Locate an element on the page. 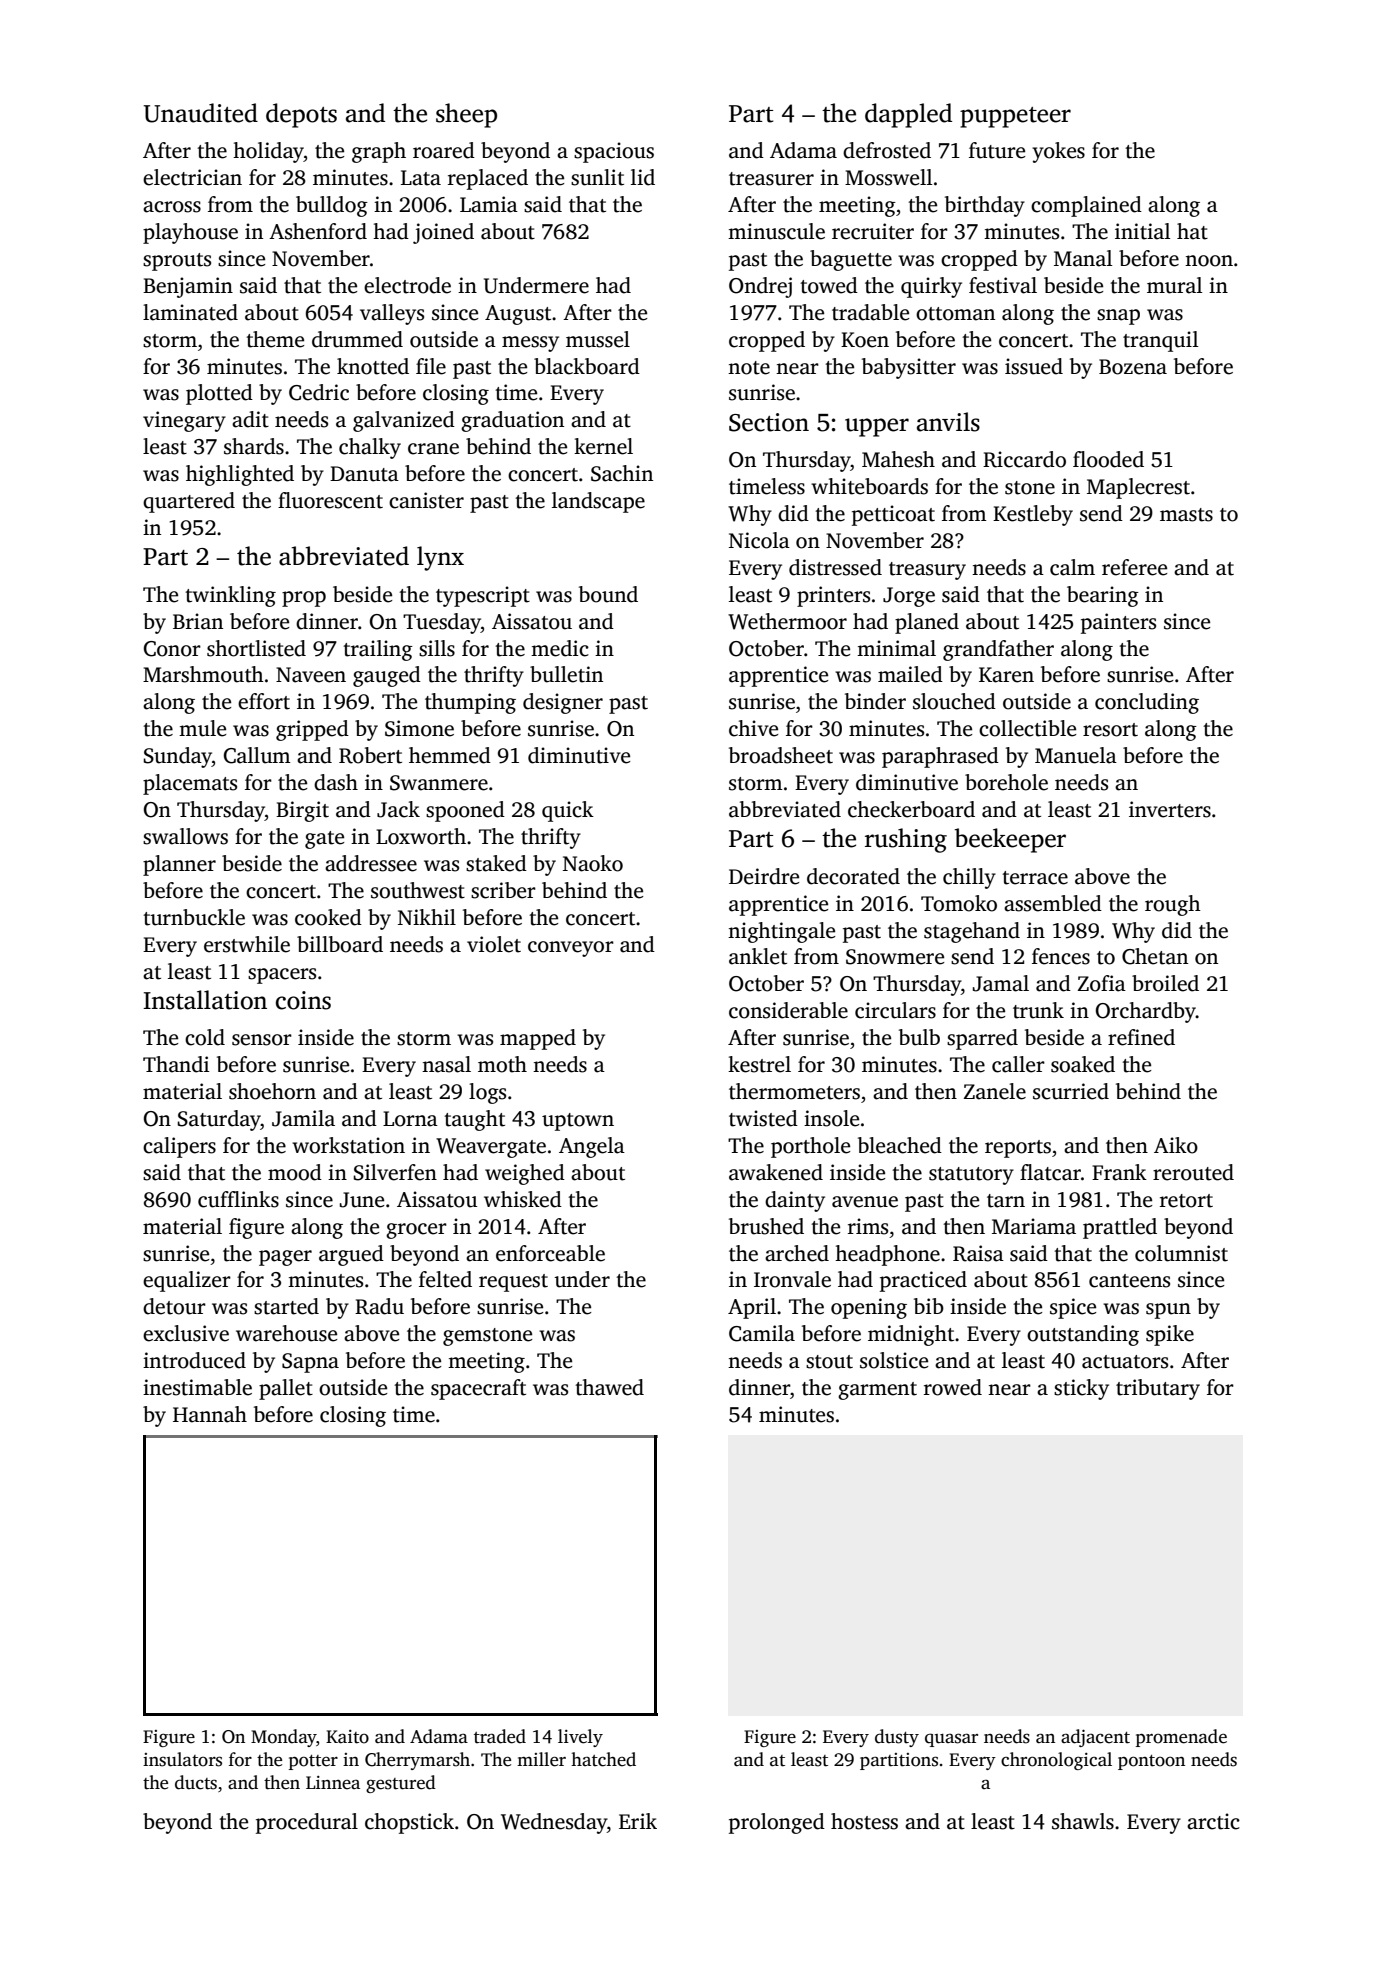  billboard is located at coordinates (340, 944).
